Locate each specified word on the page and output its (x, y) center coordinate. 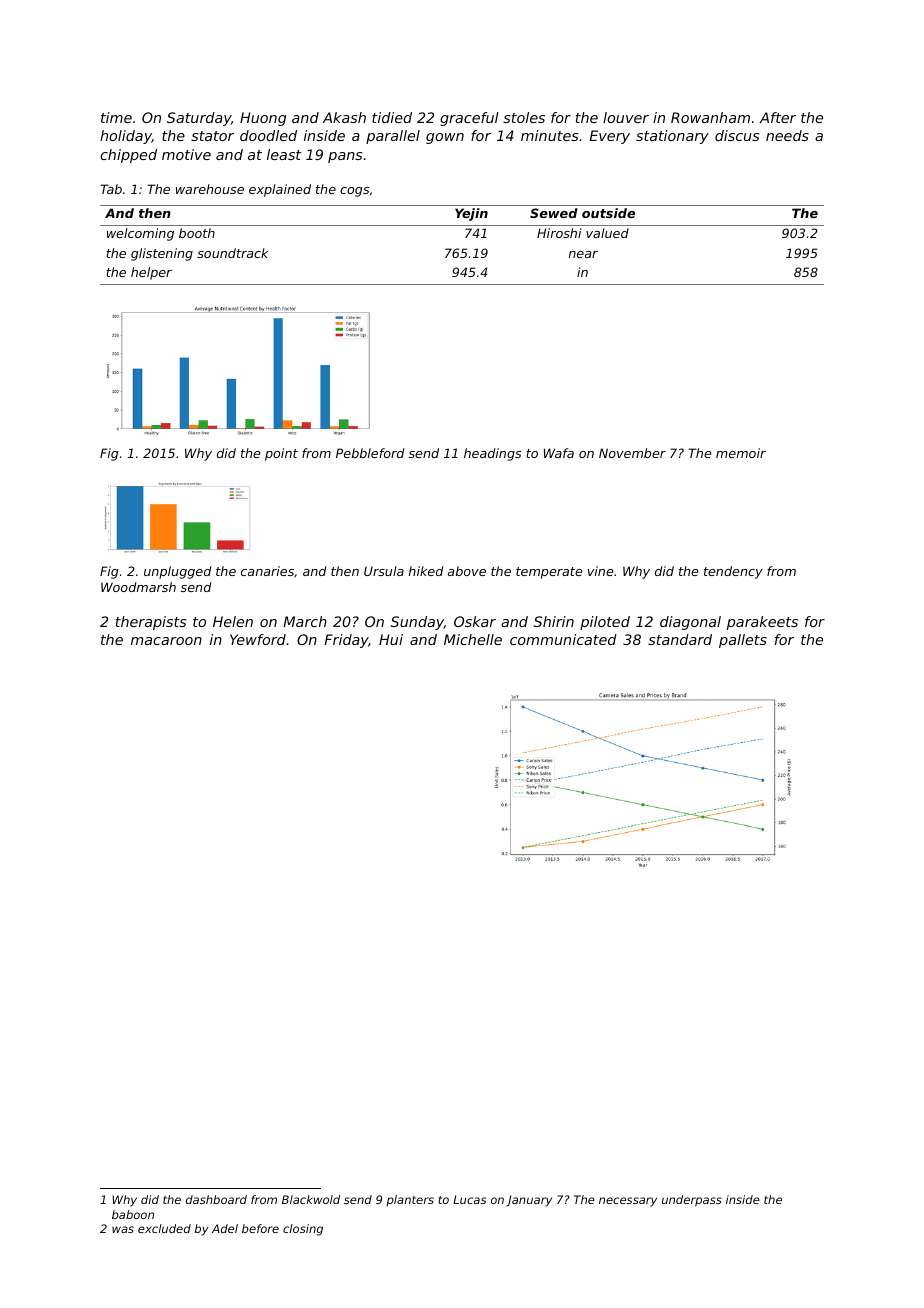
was (123, 1229)
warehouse (210, 189)
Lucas (469, 1199)
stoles (524, 117)
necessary (628, 1202)
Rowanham (710, 117)
